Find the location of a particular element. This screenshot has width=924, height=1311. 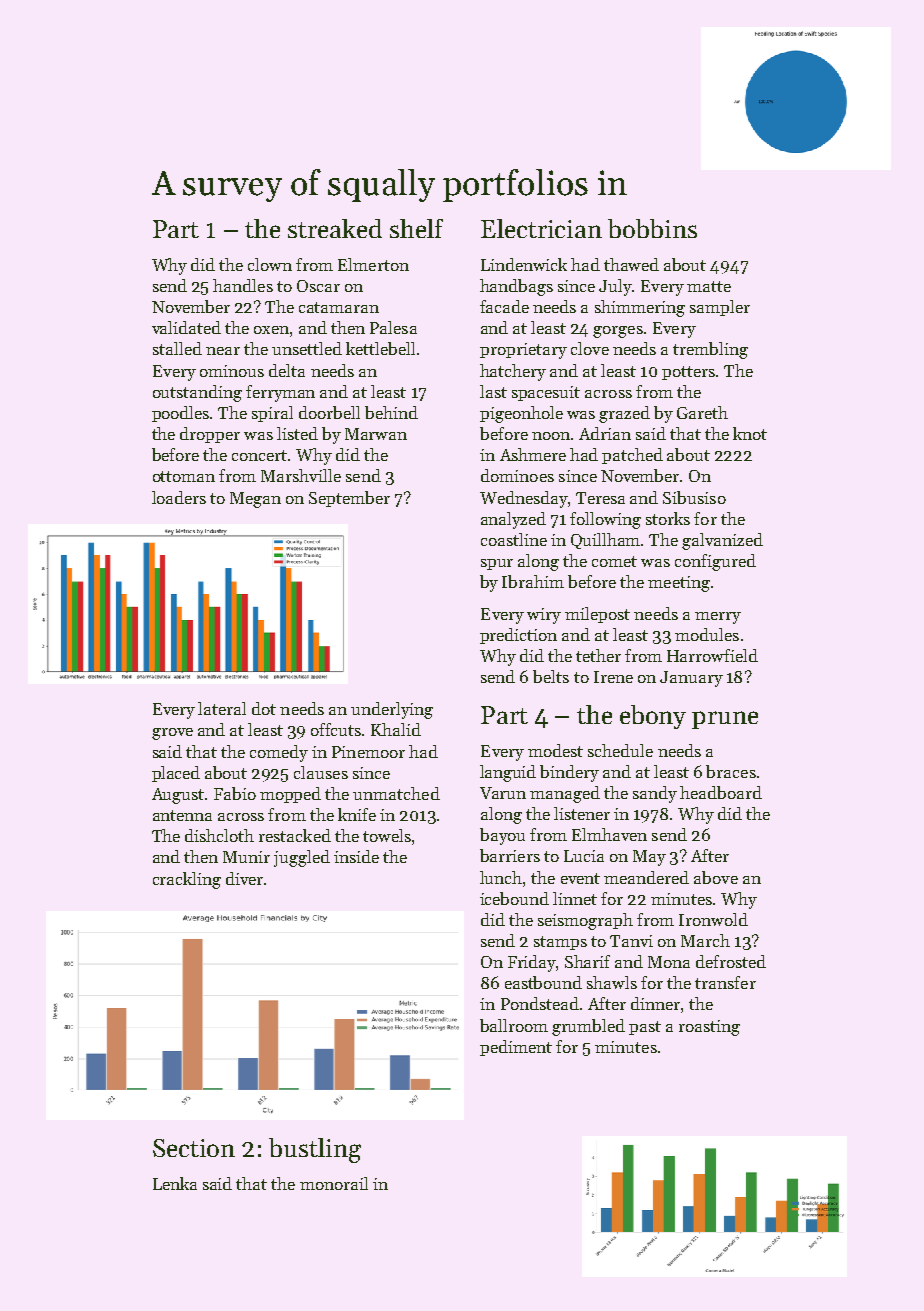

Megan is located at coordinates (255, 500).
